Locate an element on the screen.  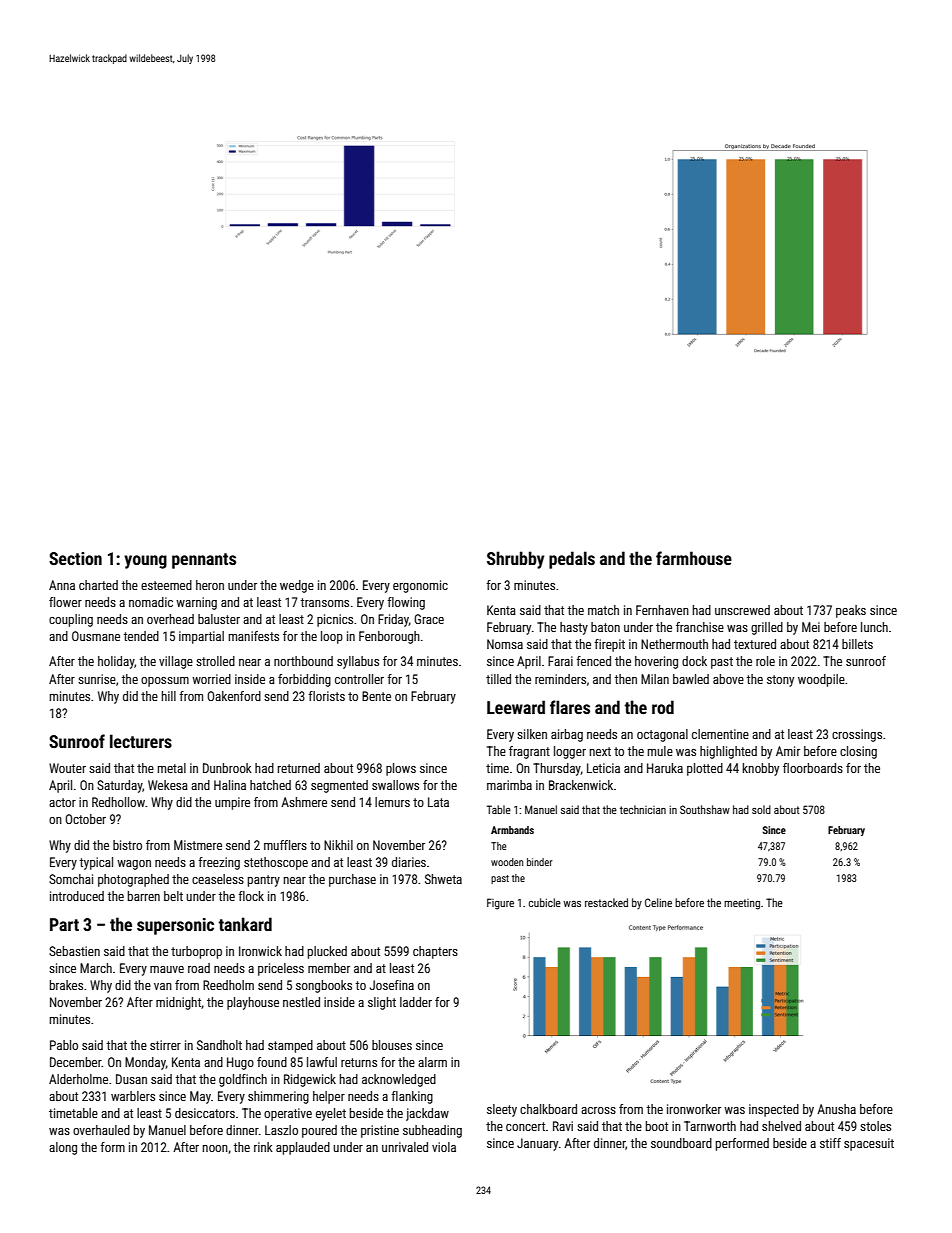
Shrubby is located at coordinates (515, 560).
